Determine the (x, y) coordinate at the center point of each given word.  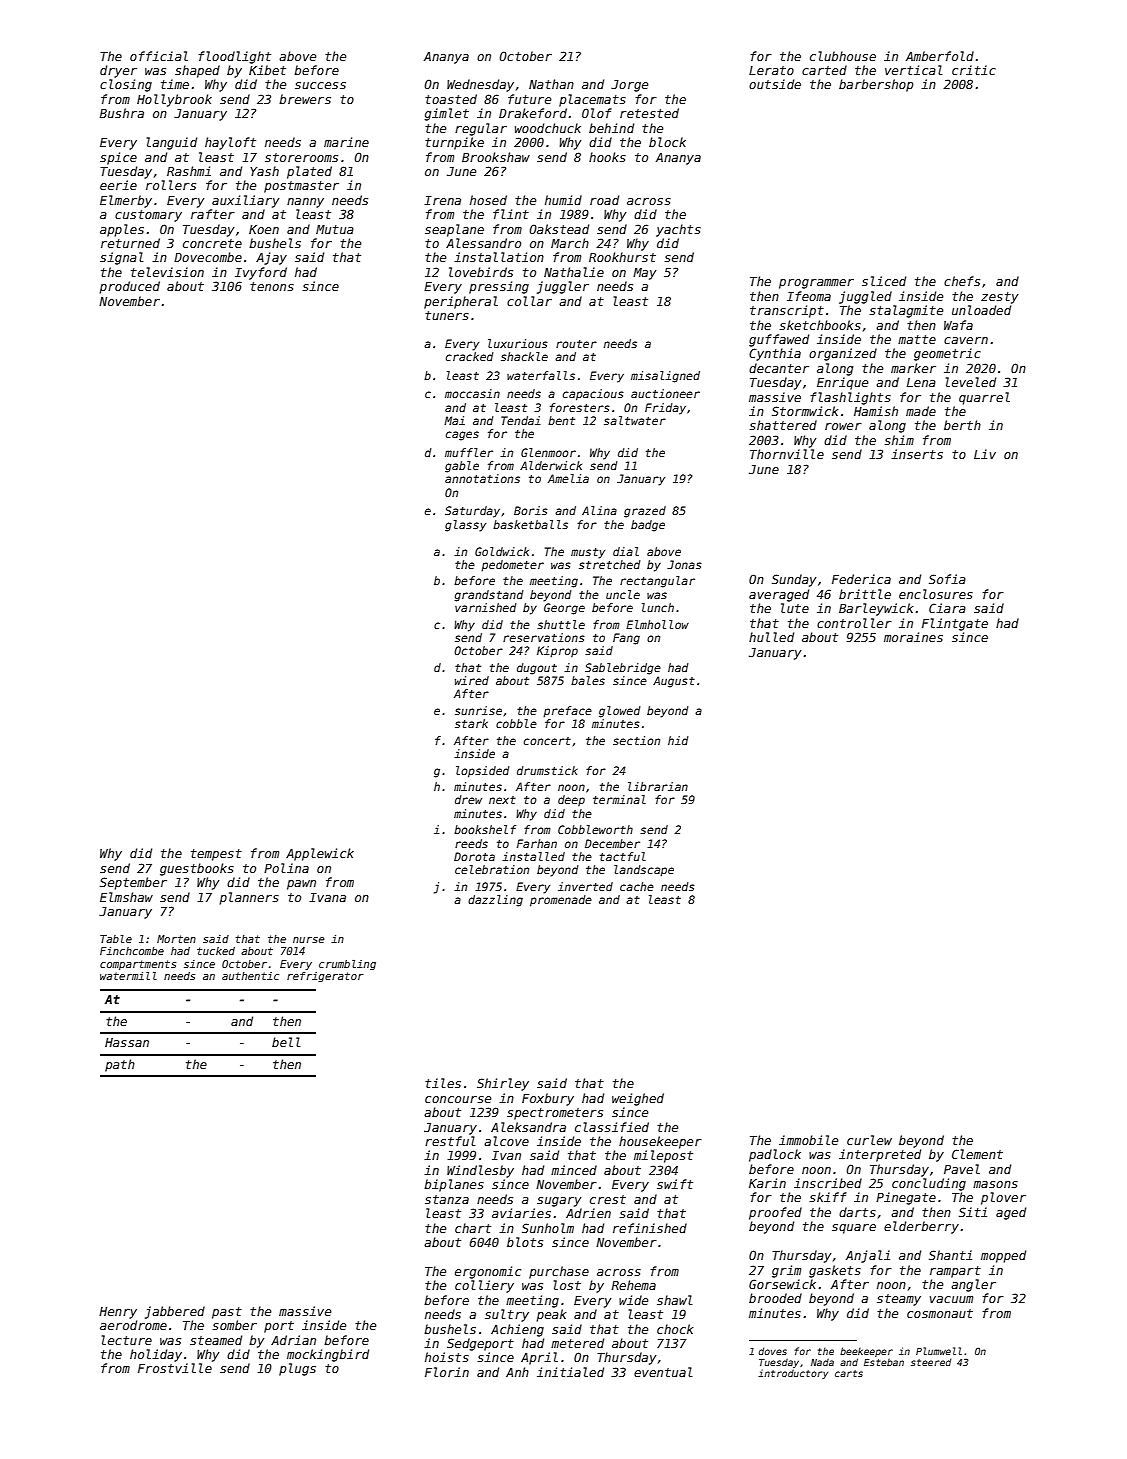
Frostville (175, 1368)
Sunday (794, 580)
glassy (465, 526)
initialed (570, 1372)
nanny (305, 203)
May (644, 274)
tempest (216, 855)
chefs (962, 281)
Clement (977, 1154)
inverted (585, 886)
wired (472, 680)
